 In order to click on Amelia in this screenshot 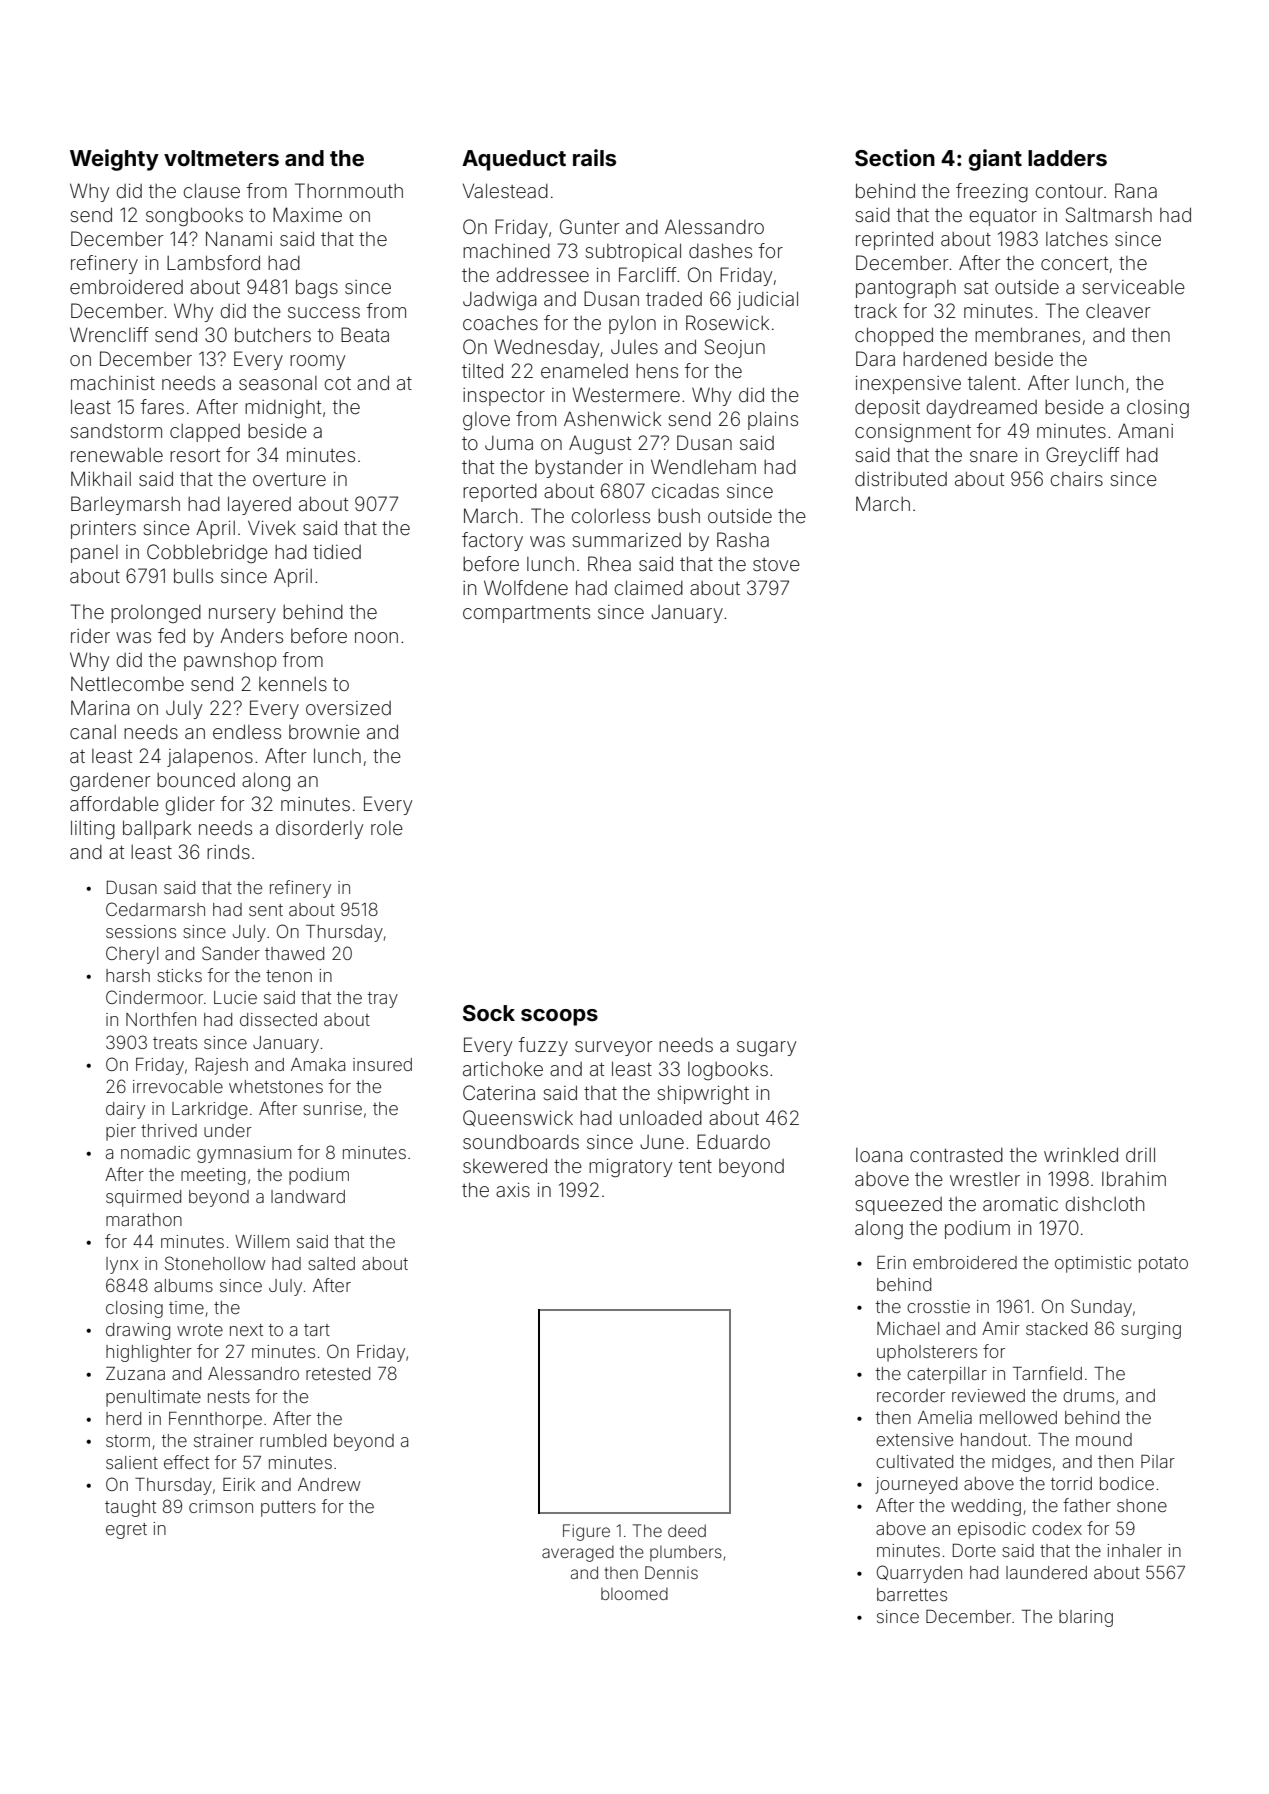, I will do `click(945, 1417)`.
